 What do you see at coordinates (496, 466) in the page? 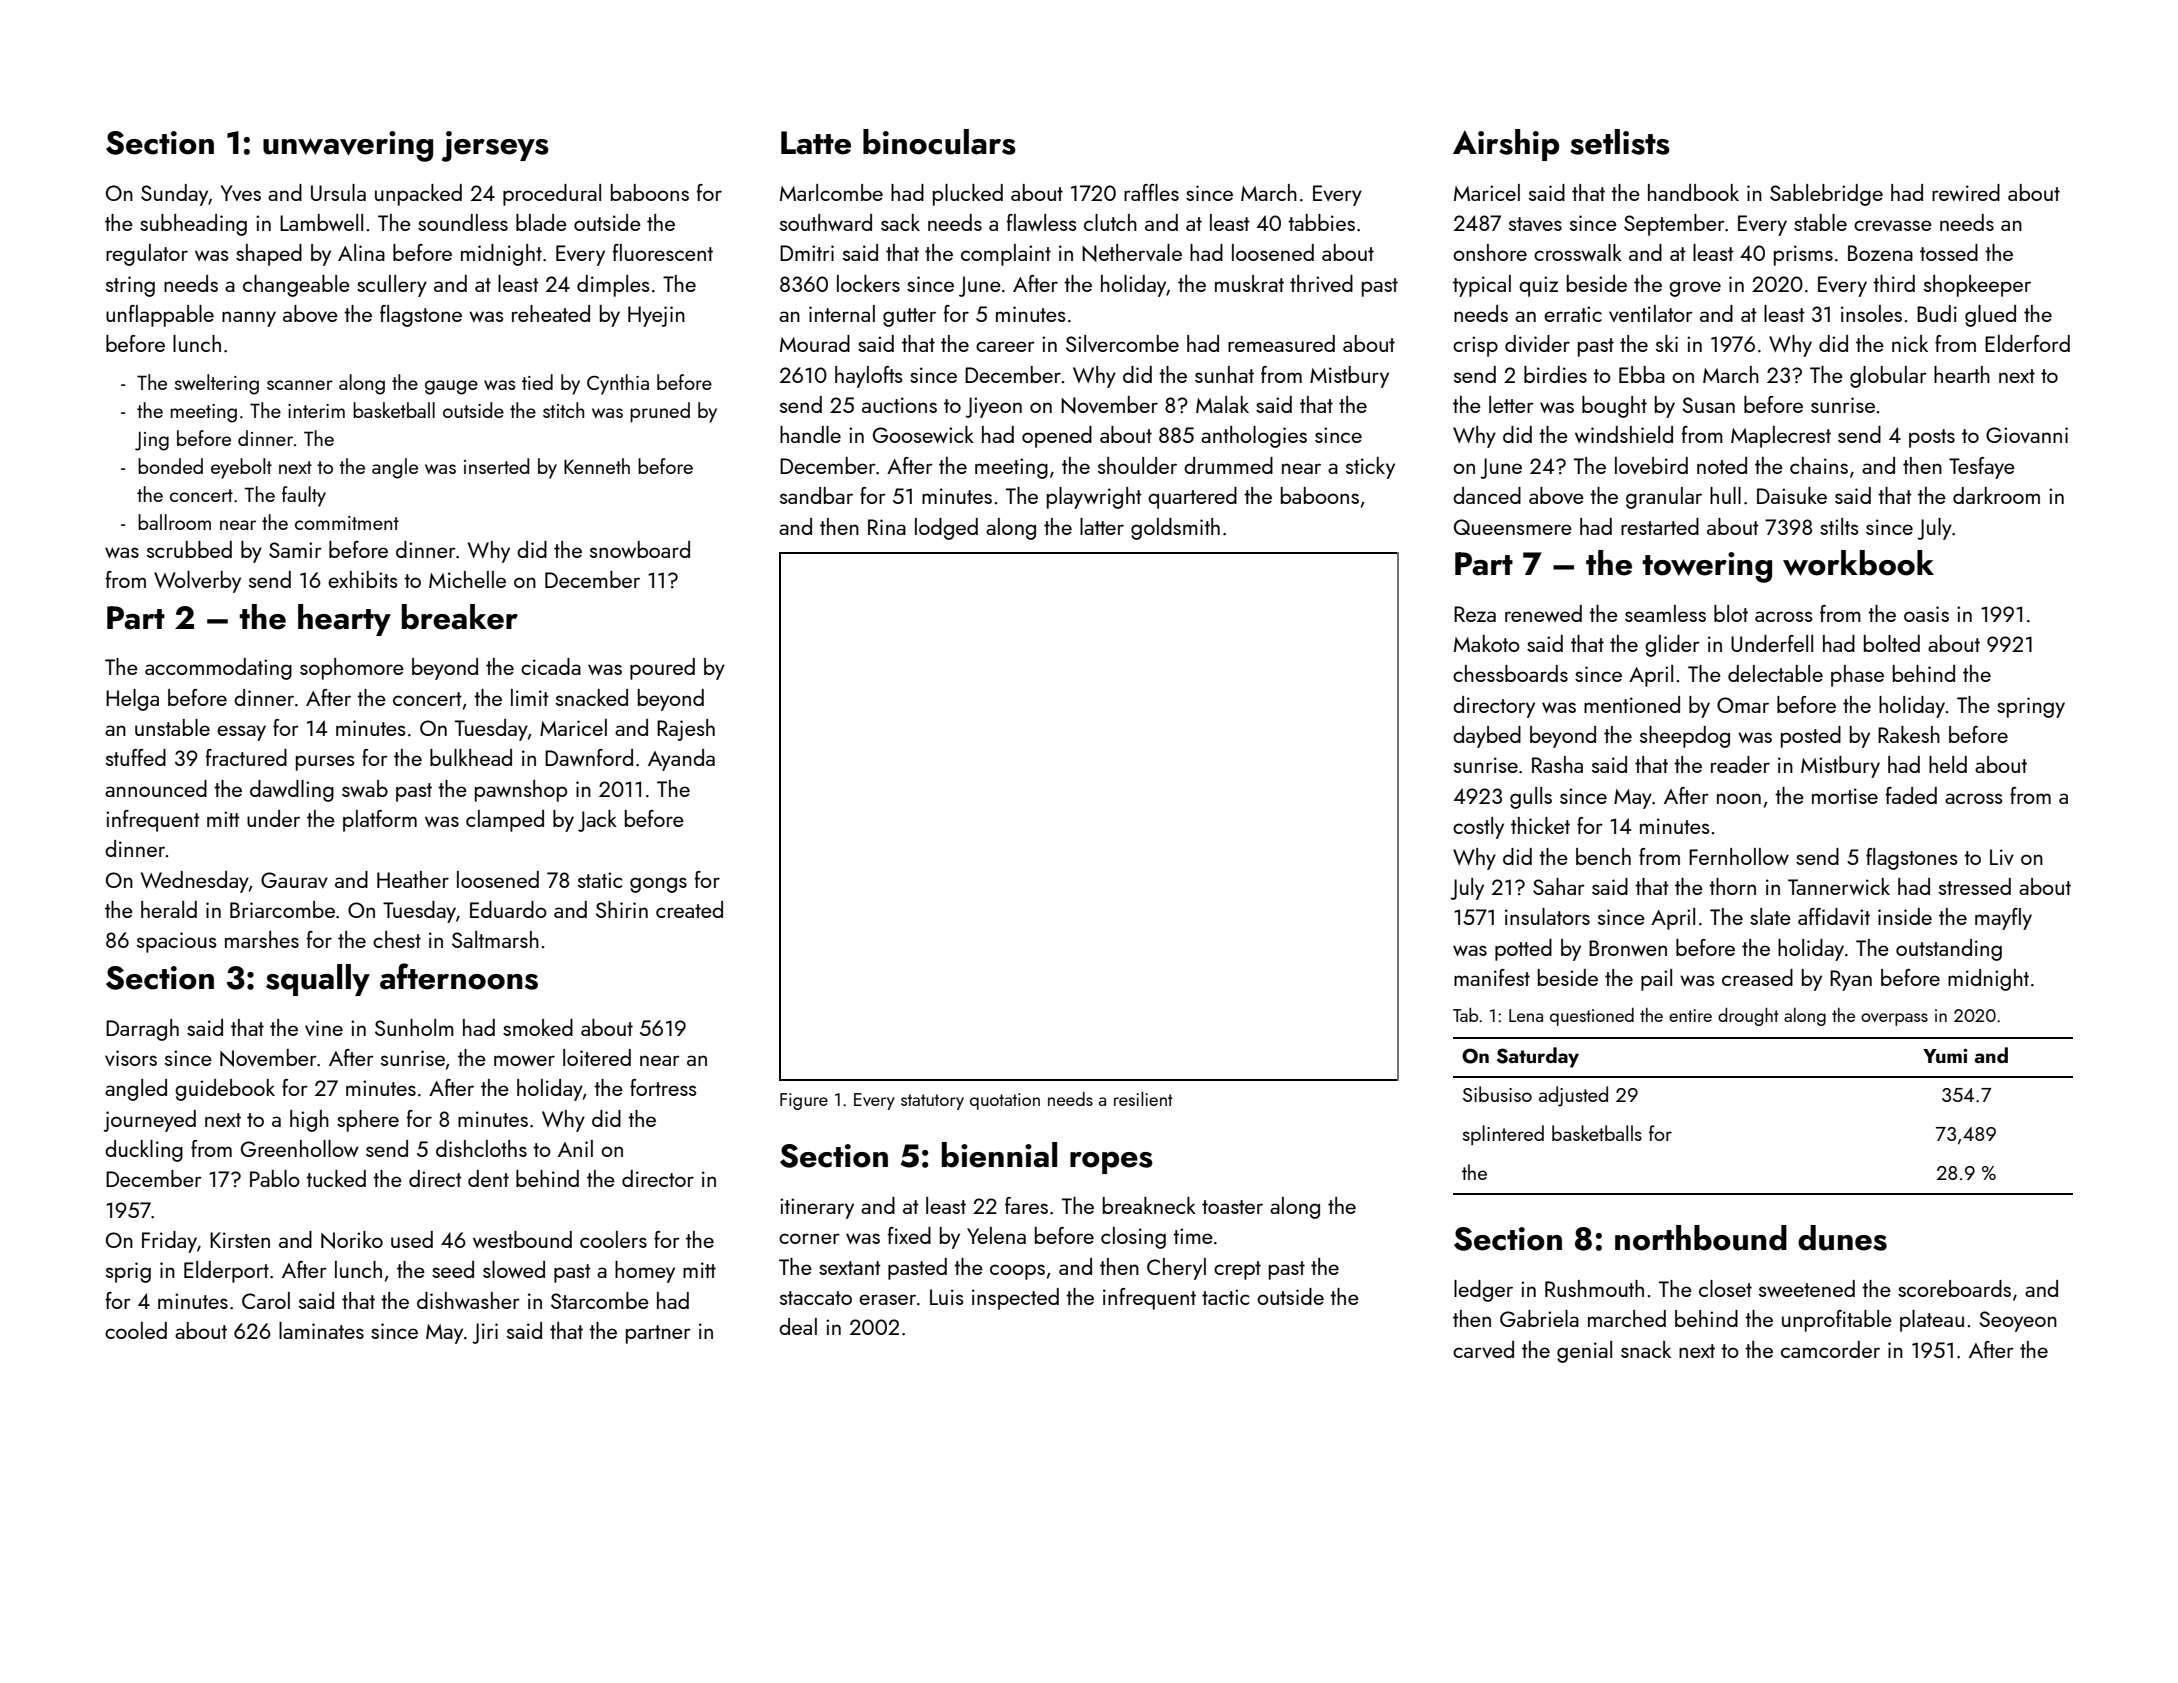
I see `inserted` at bounding box center [496, 466].
